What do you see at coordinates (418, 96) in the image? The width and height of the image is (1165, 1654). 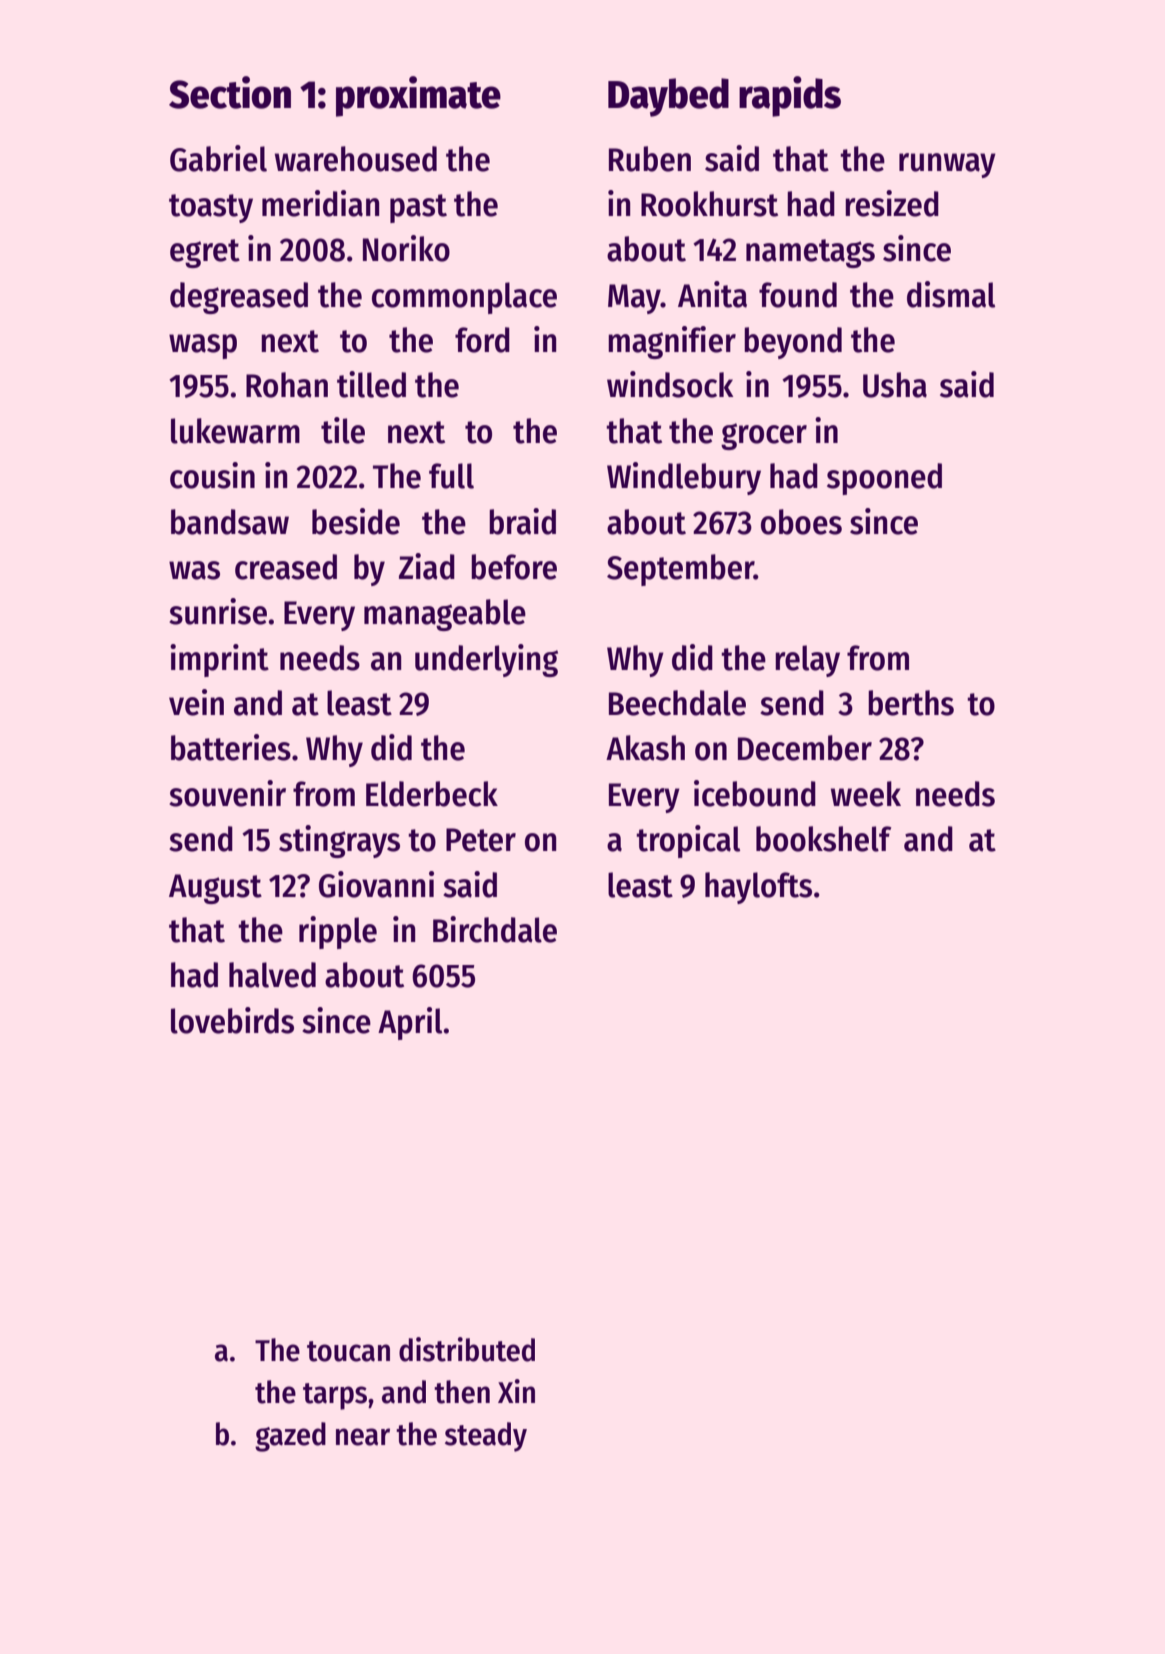 I see `proximate` at bounding box center [418, 96].
